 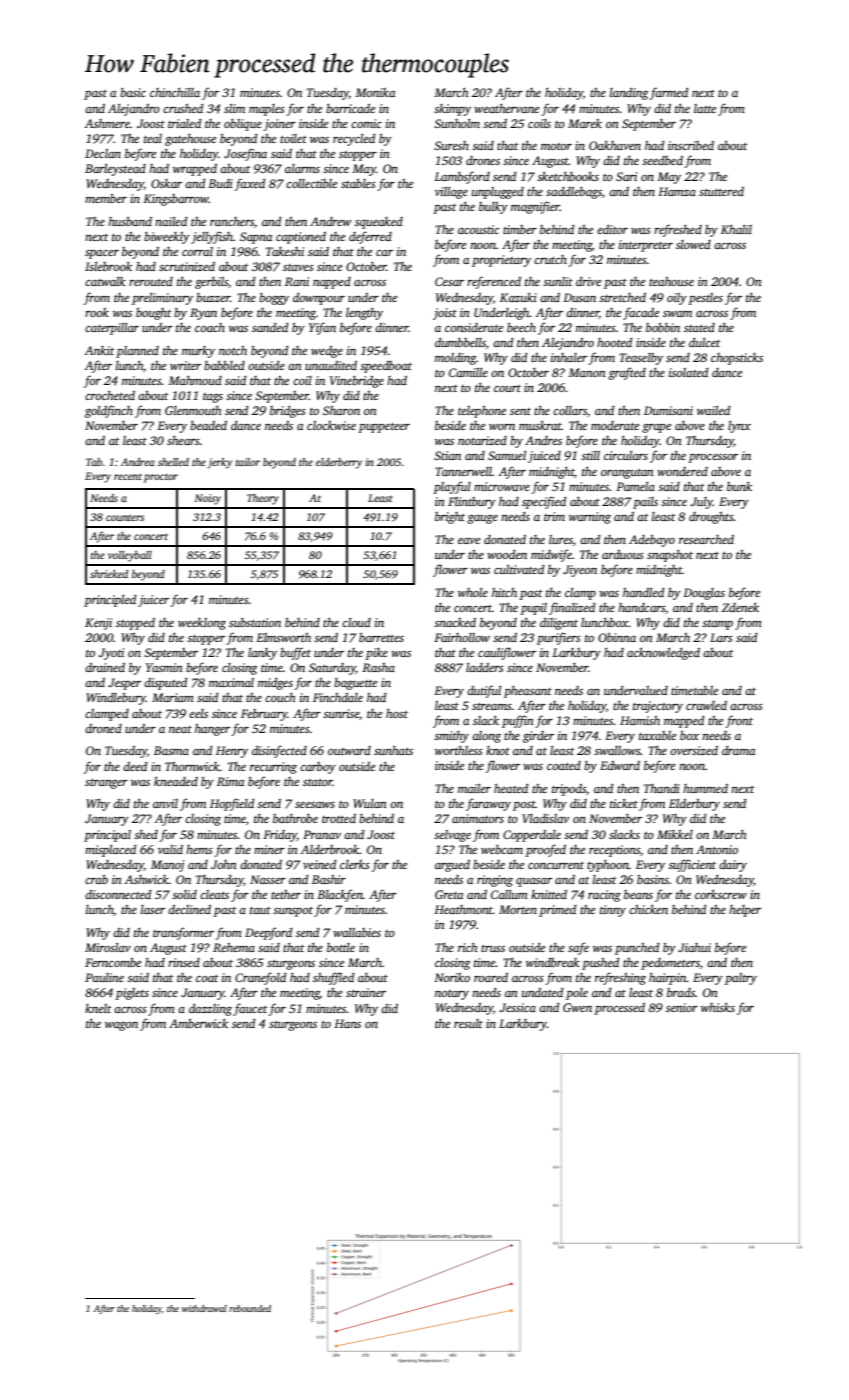 I want to click on planned, so click(x=137, y=352).
